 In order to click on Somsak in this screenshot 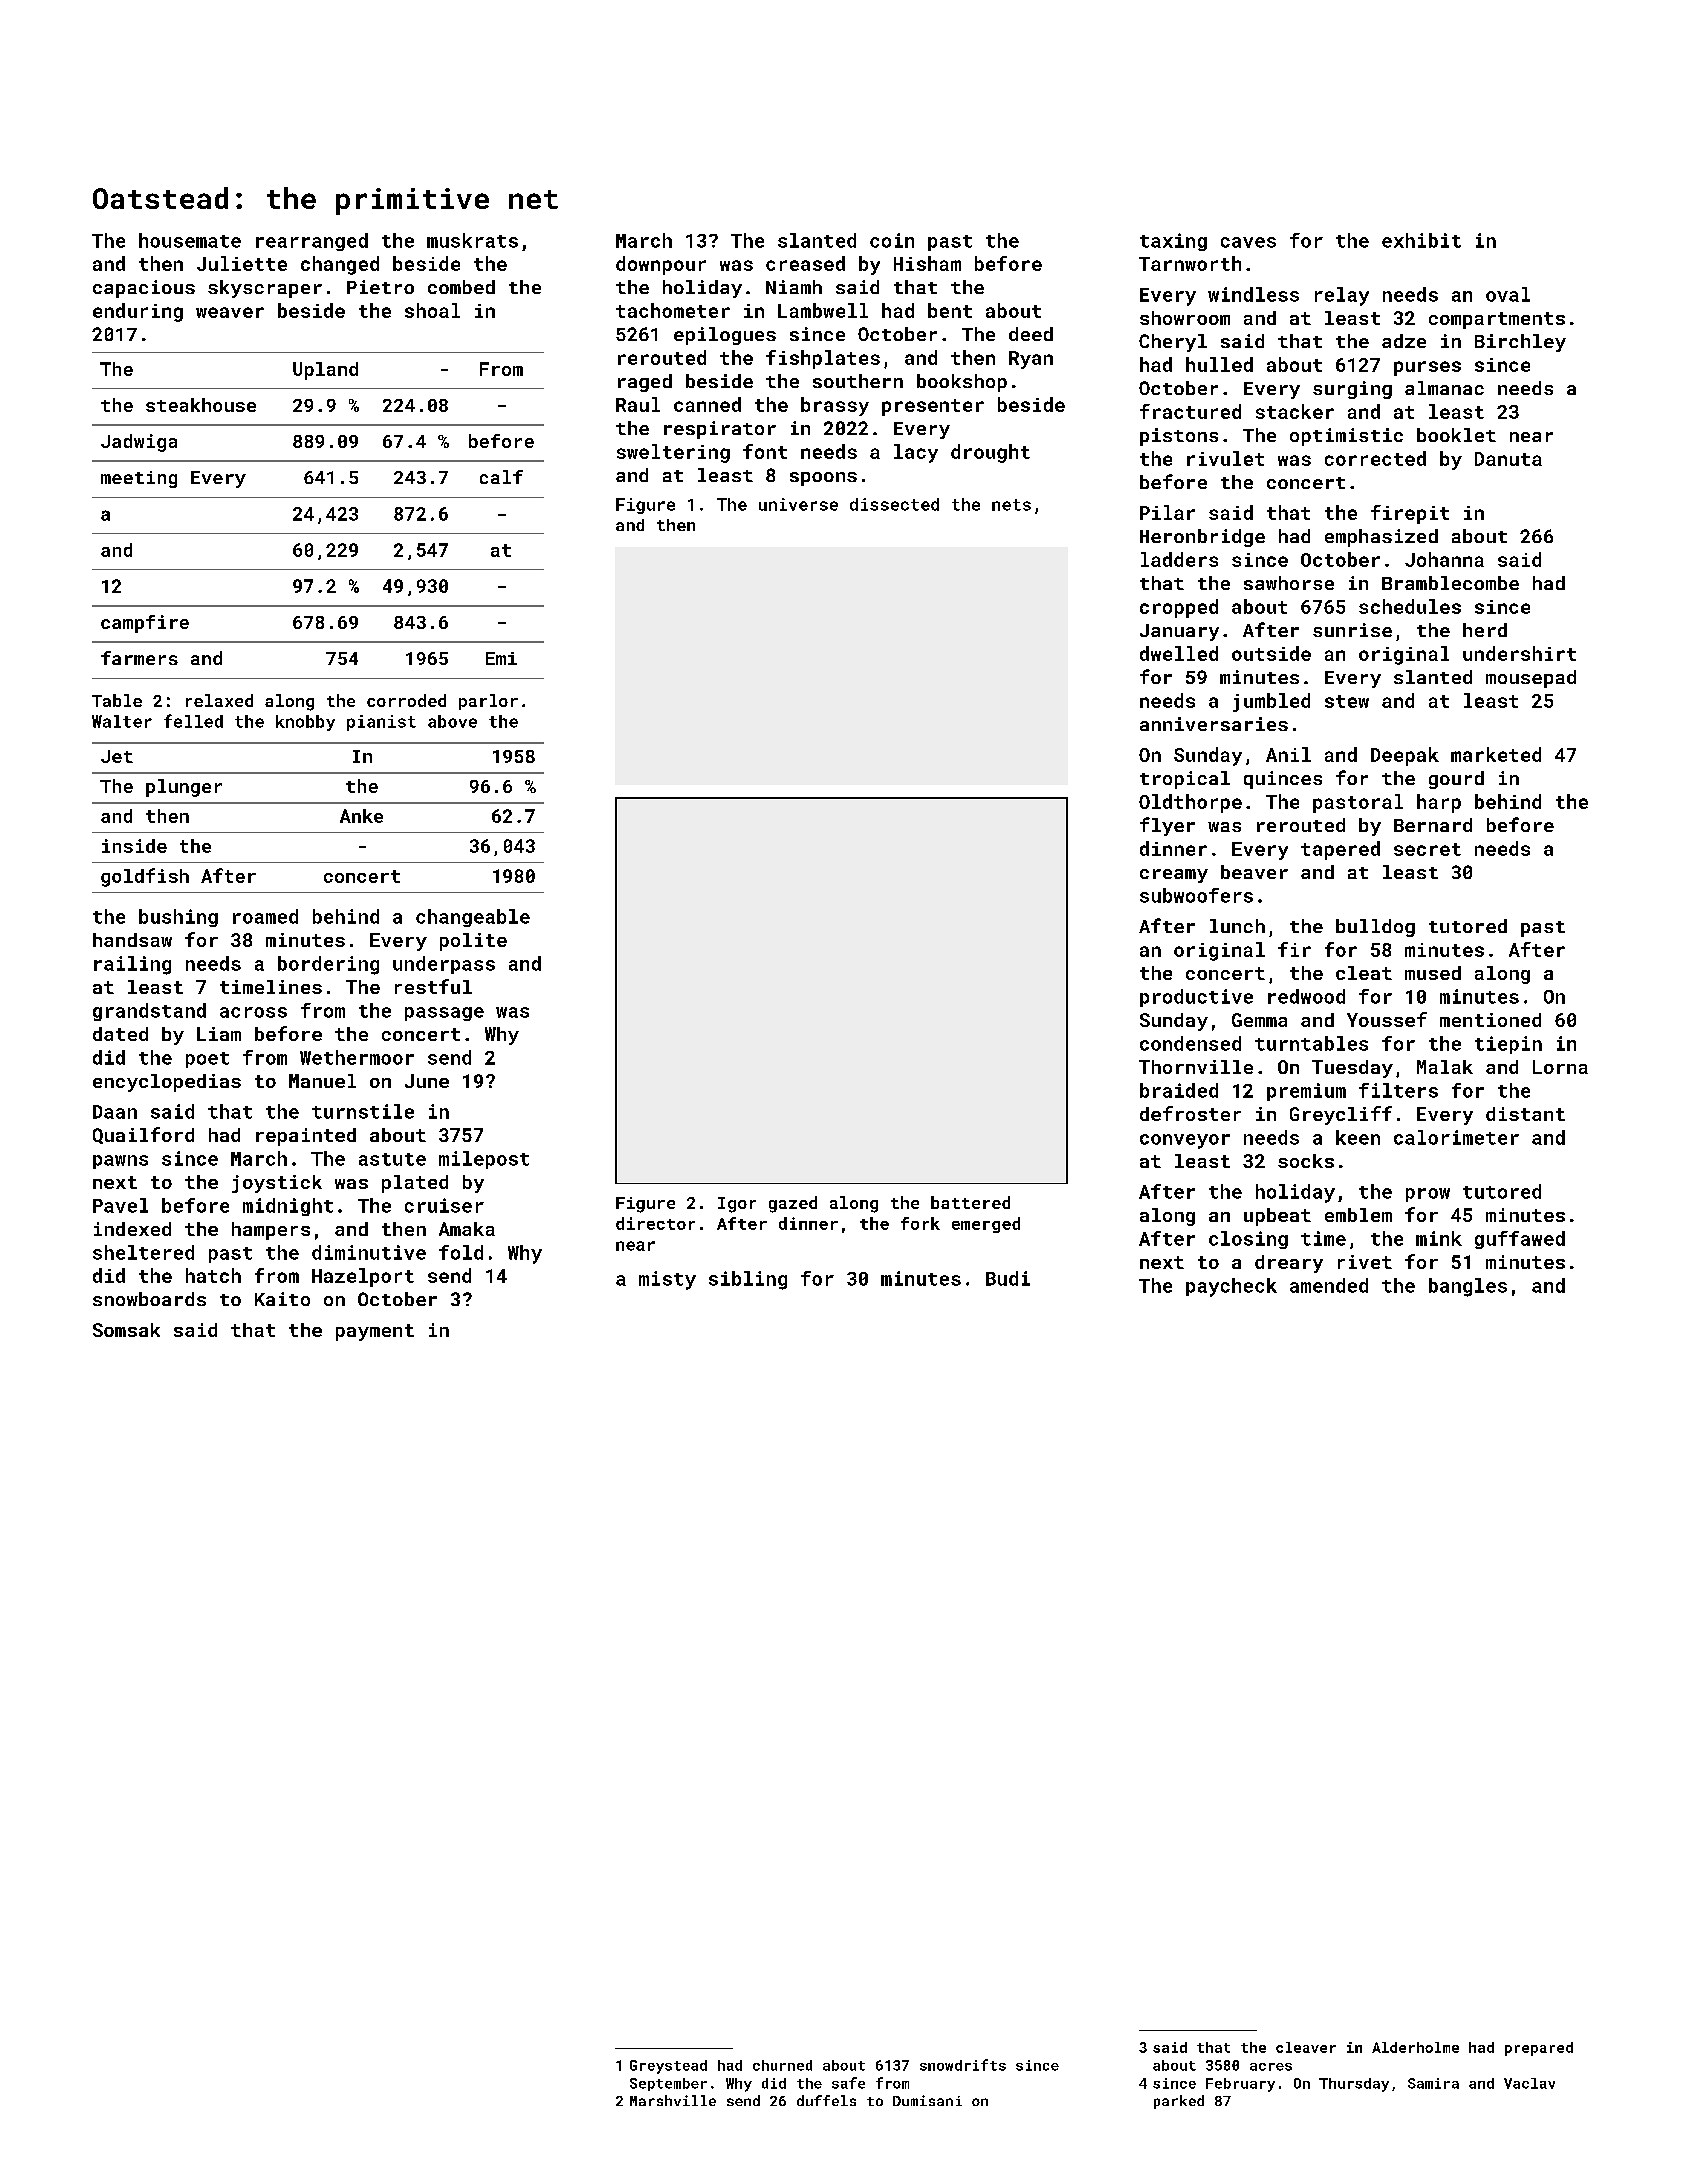, I will do `click(126, 1330)`.
